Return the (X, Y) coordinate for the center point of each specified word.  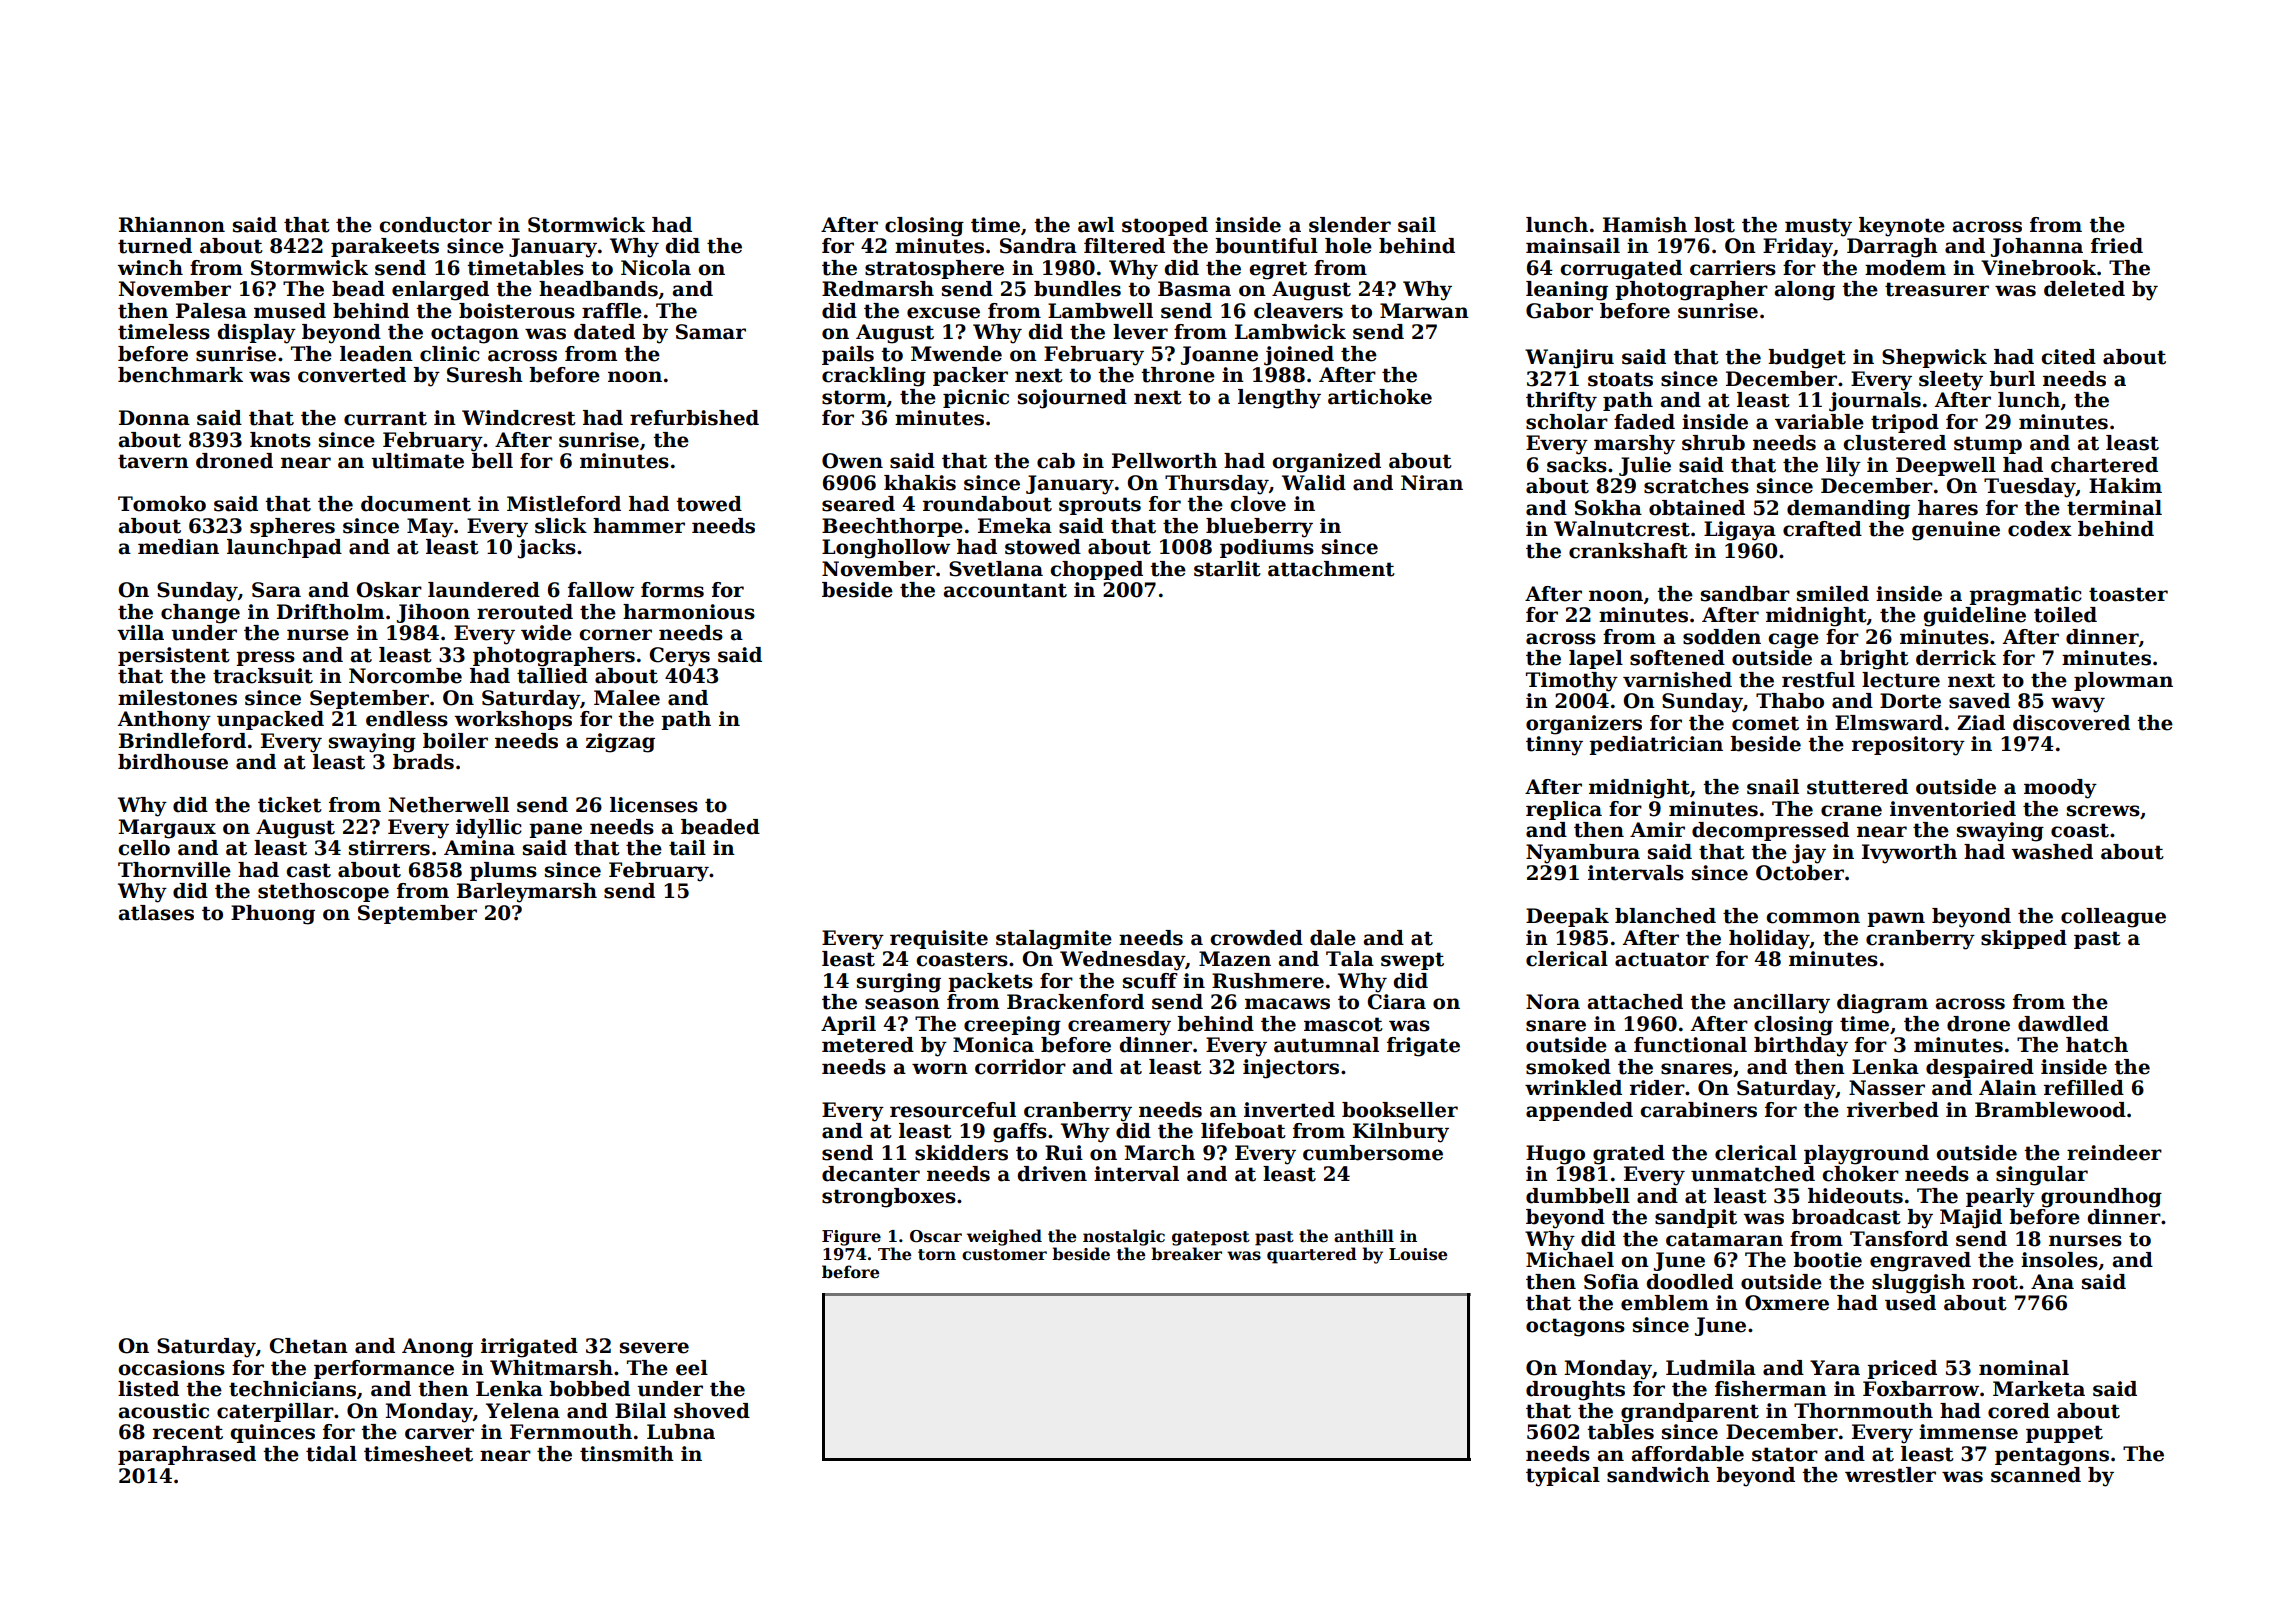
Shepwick (1934, 358)
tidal (331, 1454)
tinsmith (627, 1454)
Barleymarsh (527, 893)
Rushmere (1268, 981)
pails (848, 355)
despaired (1980, 1068)
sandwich (1658, 1475)
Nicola (656, 268)
